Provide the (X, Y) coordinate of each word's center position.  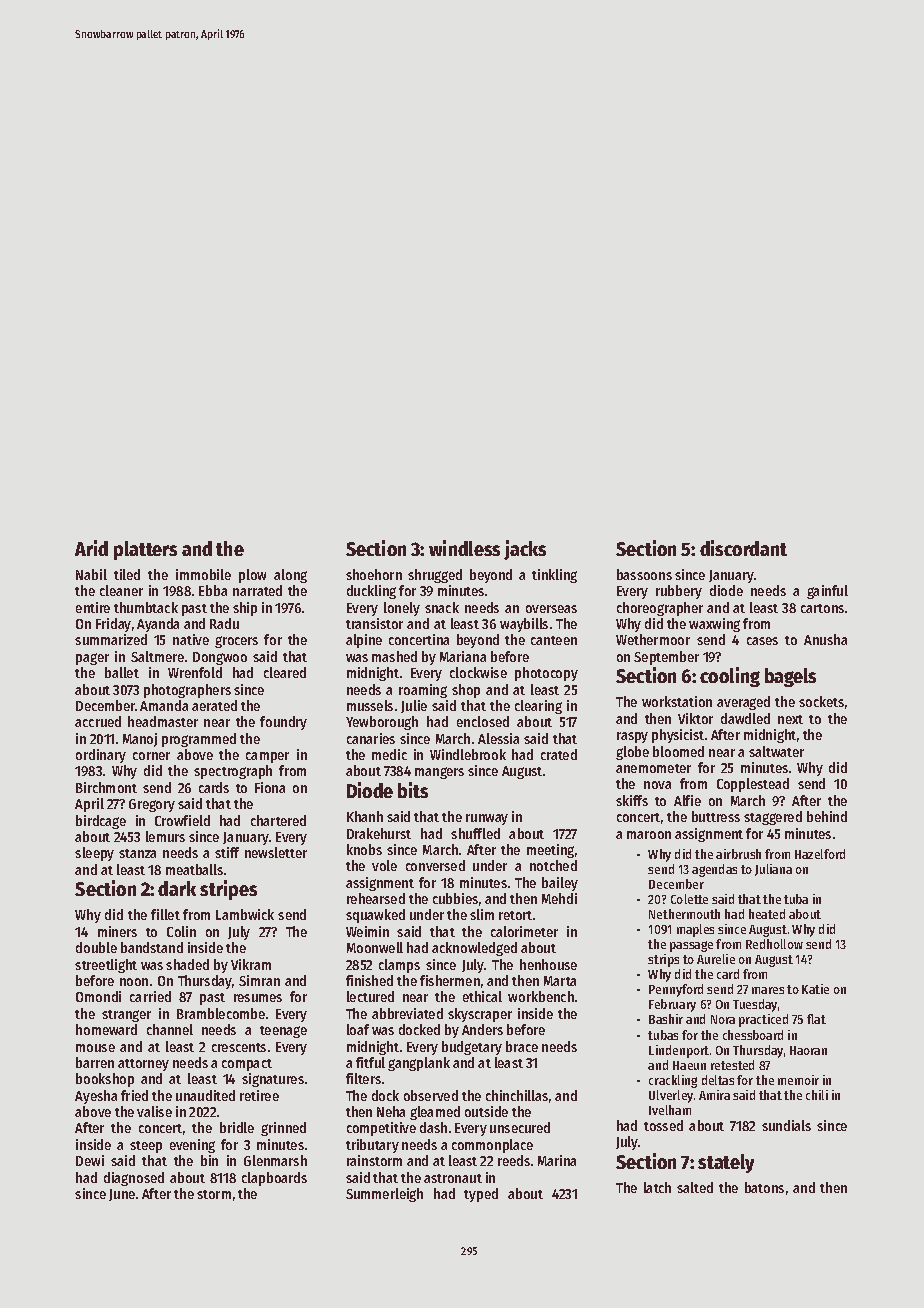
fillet (165, 914)
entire (93, 607)
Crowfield (182, 820)
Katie (815, 989)
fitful (370, 1062)
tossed (663, 1125)
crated (559, 754)
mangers (439, 773)
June (122, 1195)
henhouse (548, 964)
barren (95, 1062)
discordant (743, 548)
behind (827, 816)
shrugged (435, 576)
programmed (199, 740)
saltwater (776, 751)
